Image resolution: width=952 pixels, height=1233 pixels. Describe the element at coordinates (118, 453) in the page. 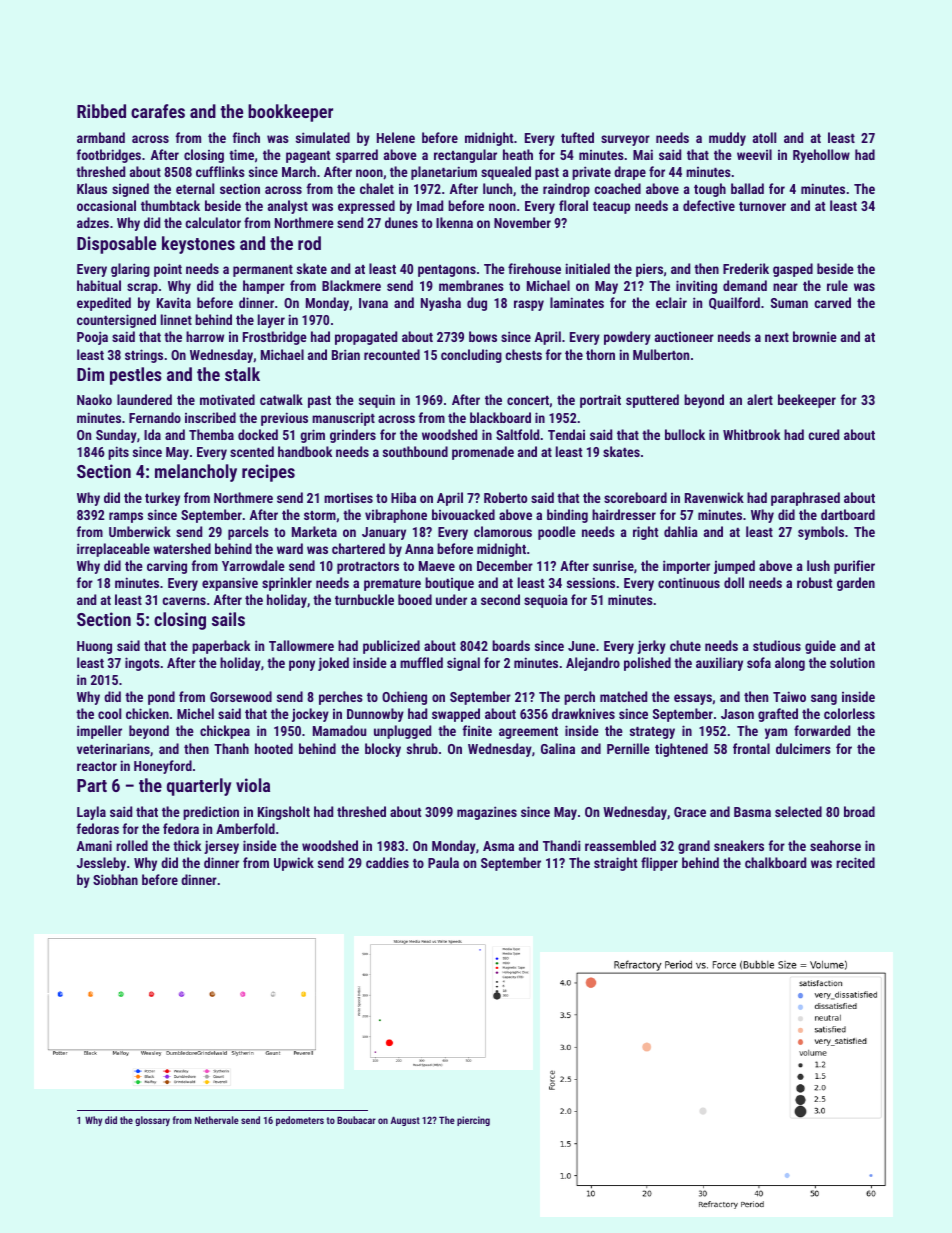

I see `pits` at that location.
